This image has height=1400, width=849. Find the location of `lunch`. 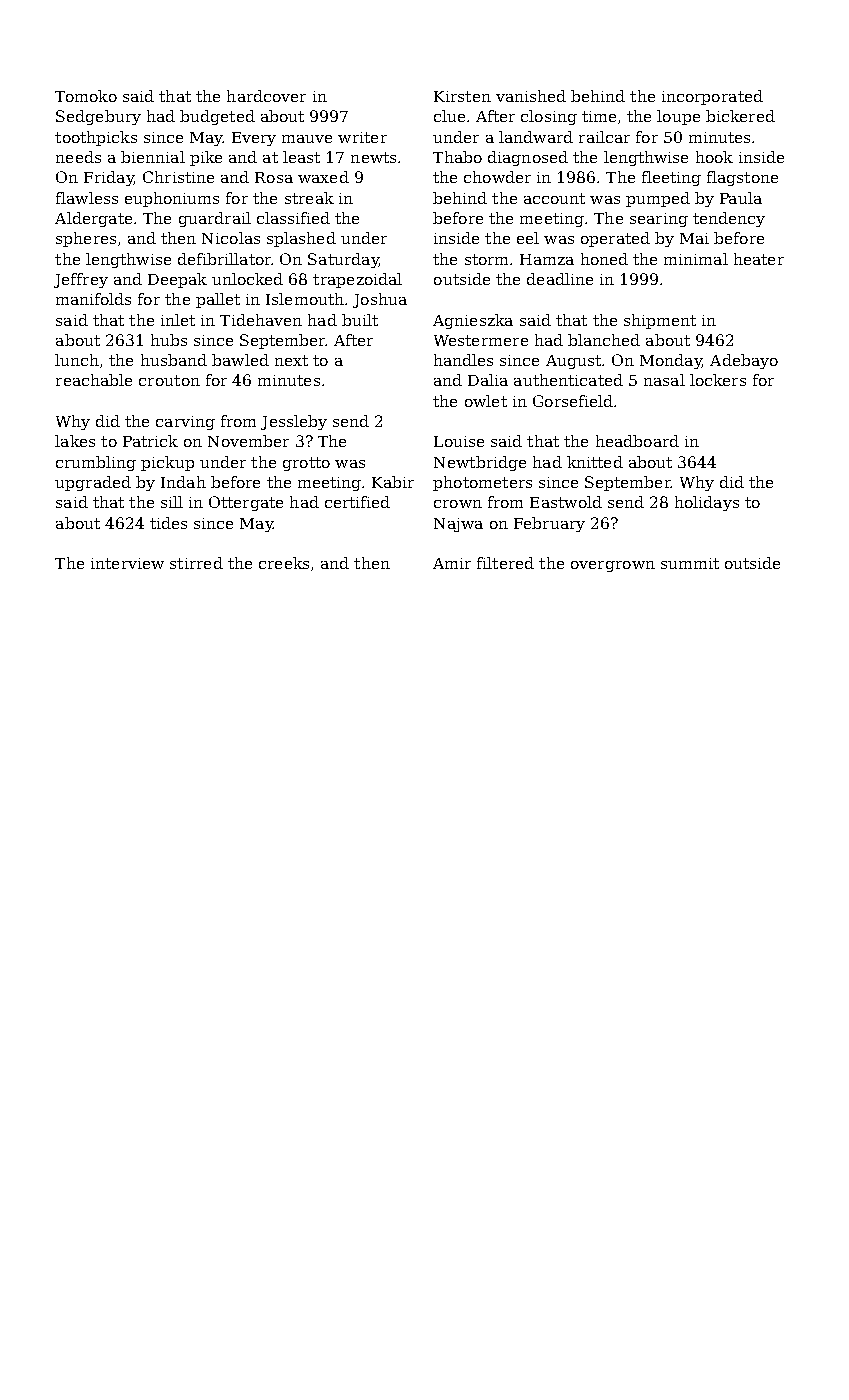

lunch is located at coordinates (77, 360).
